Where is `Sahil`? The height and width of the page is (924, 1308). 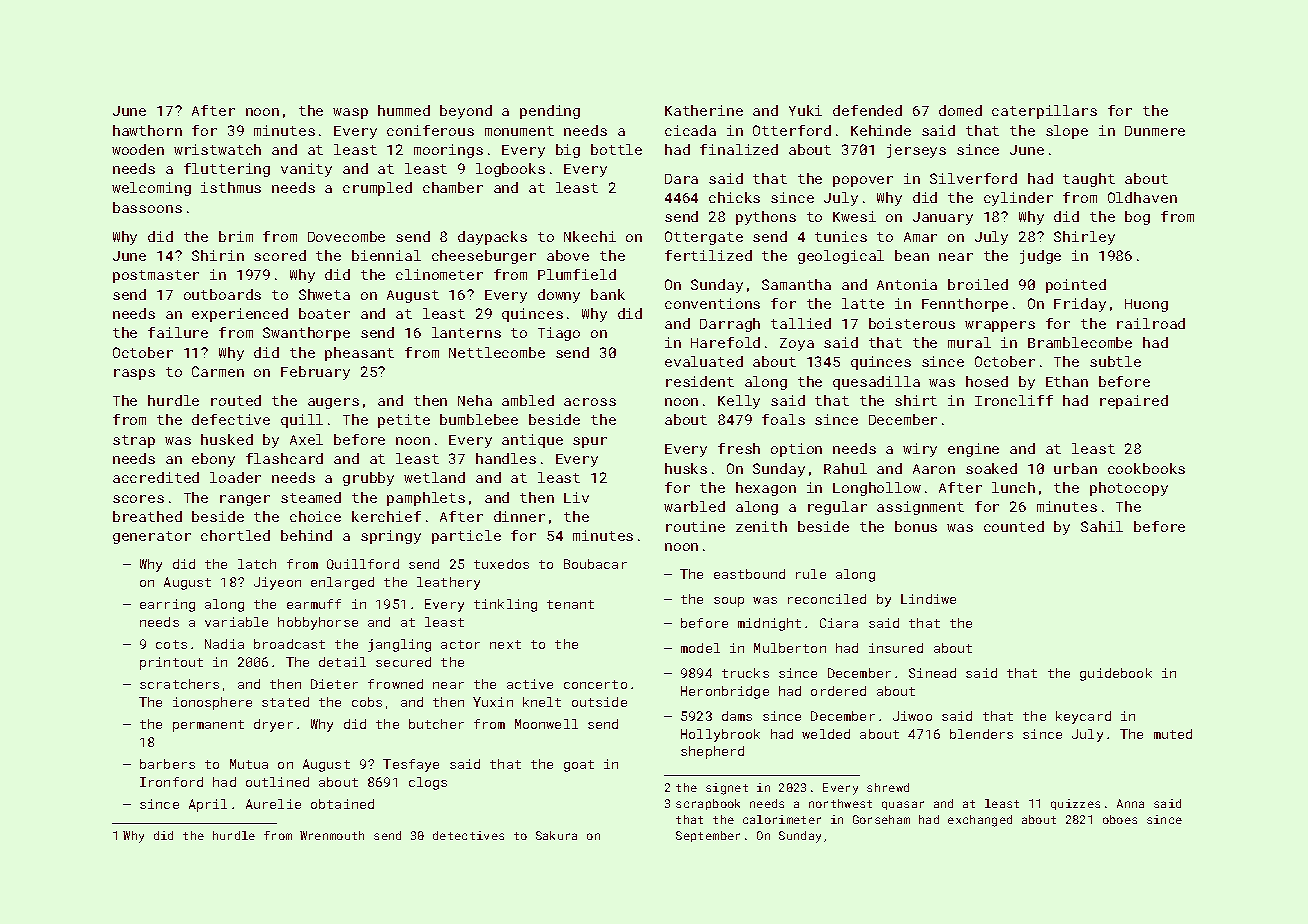
Sahil is located at coordinates (1102, 526).
